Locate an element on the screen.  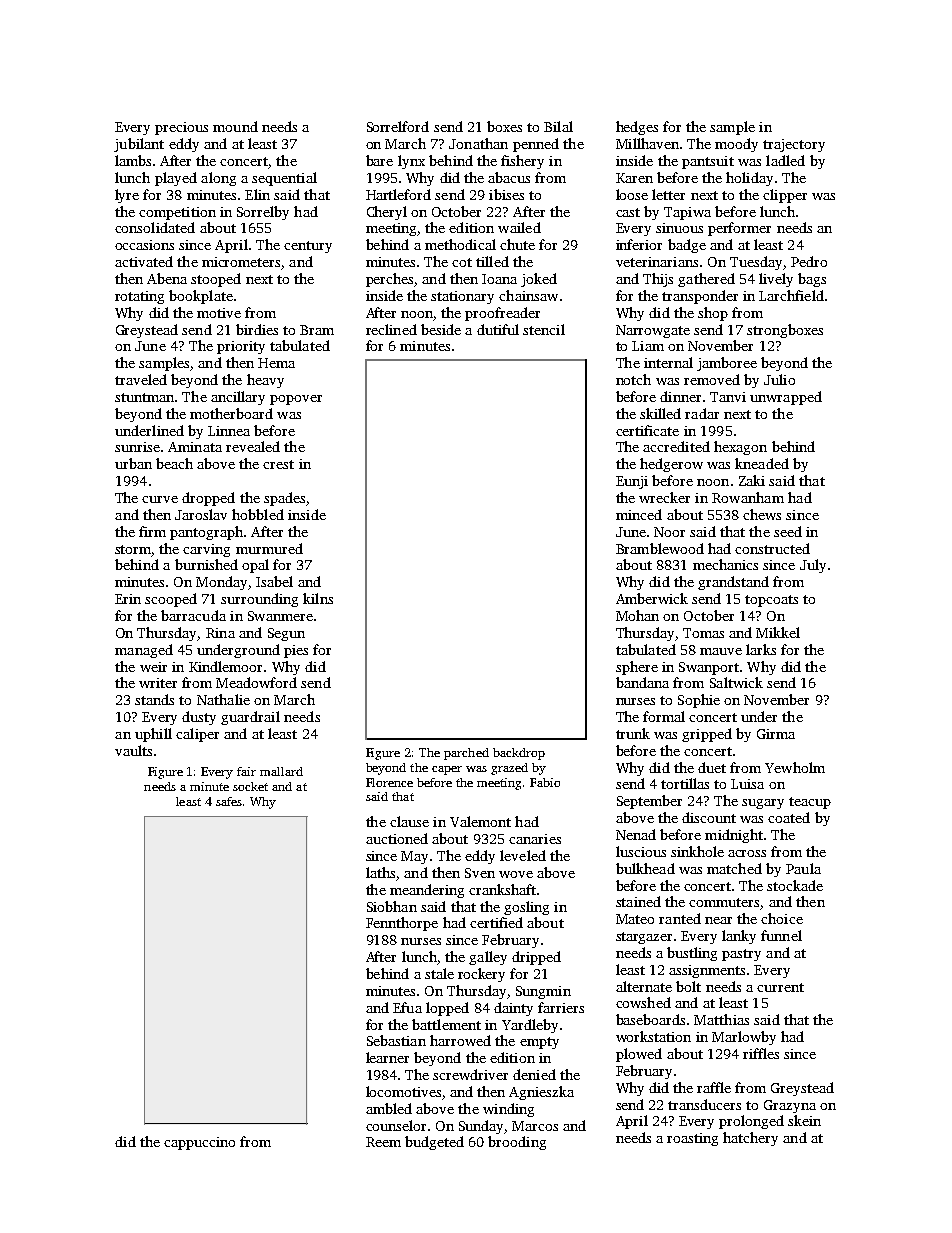
caper is located at coordinates (447, 770).
